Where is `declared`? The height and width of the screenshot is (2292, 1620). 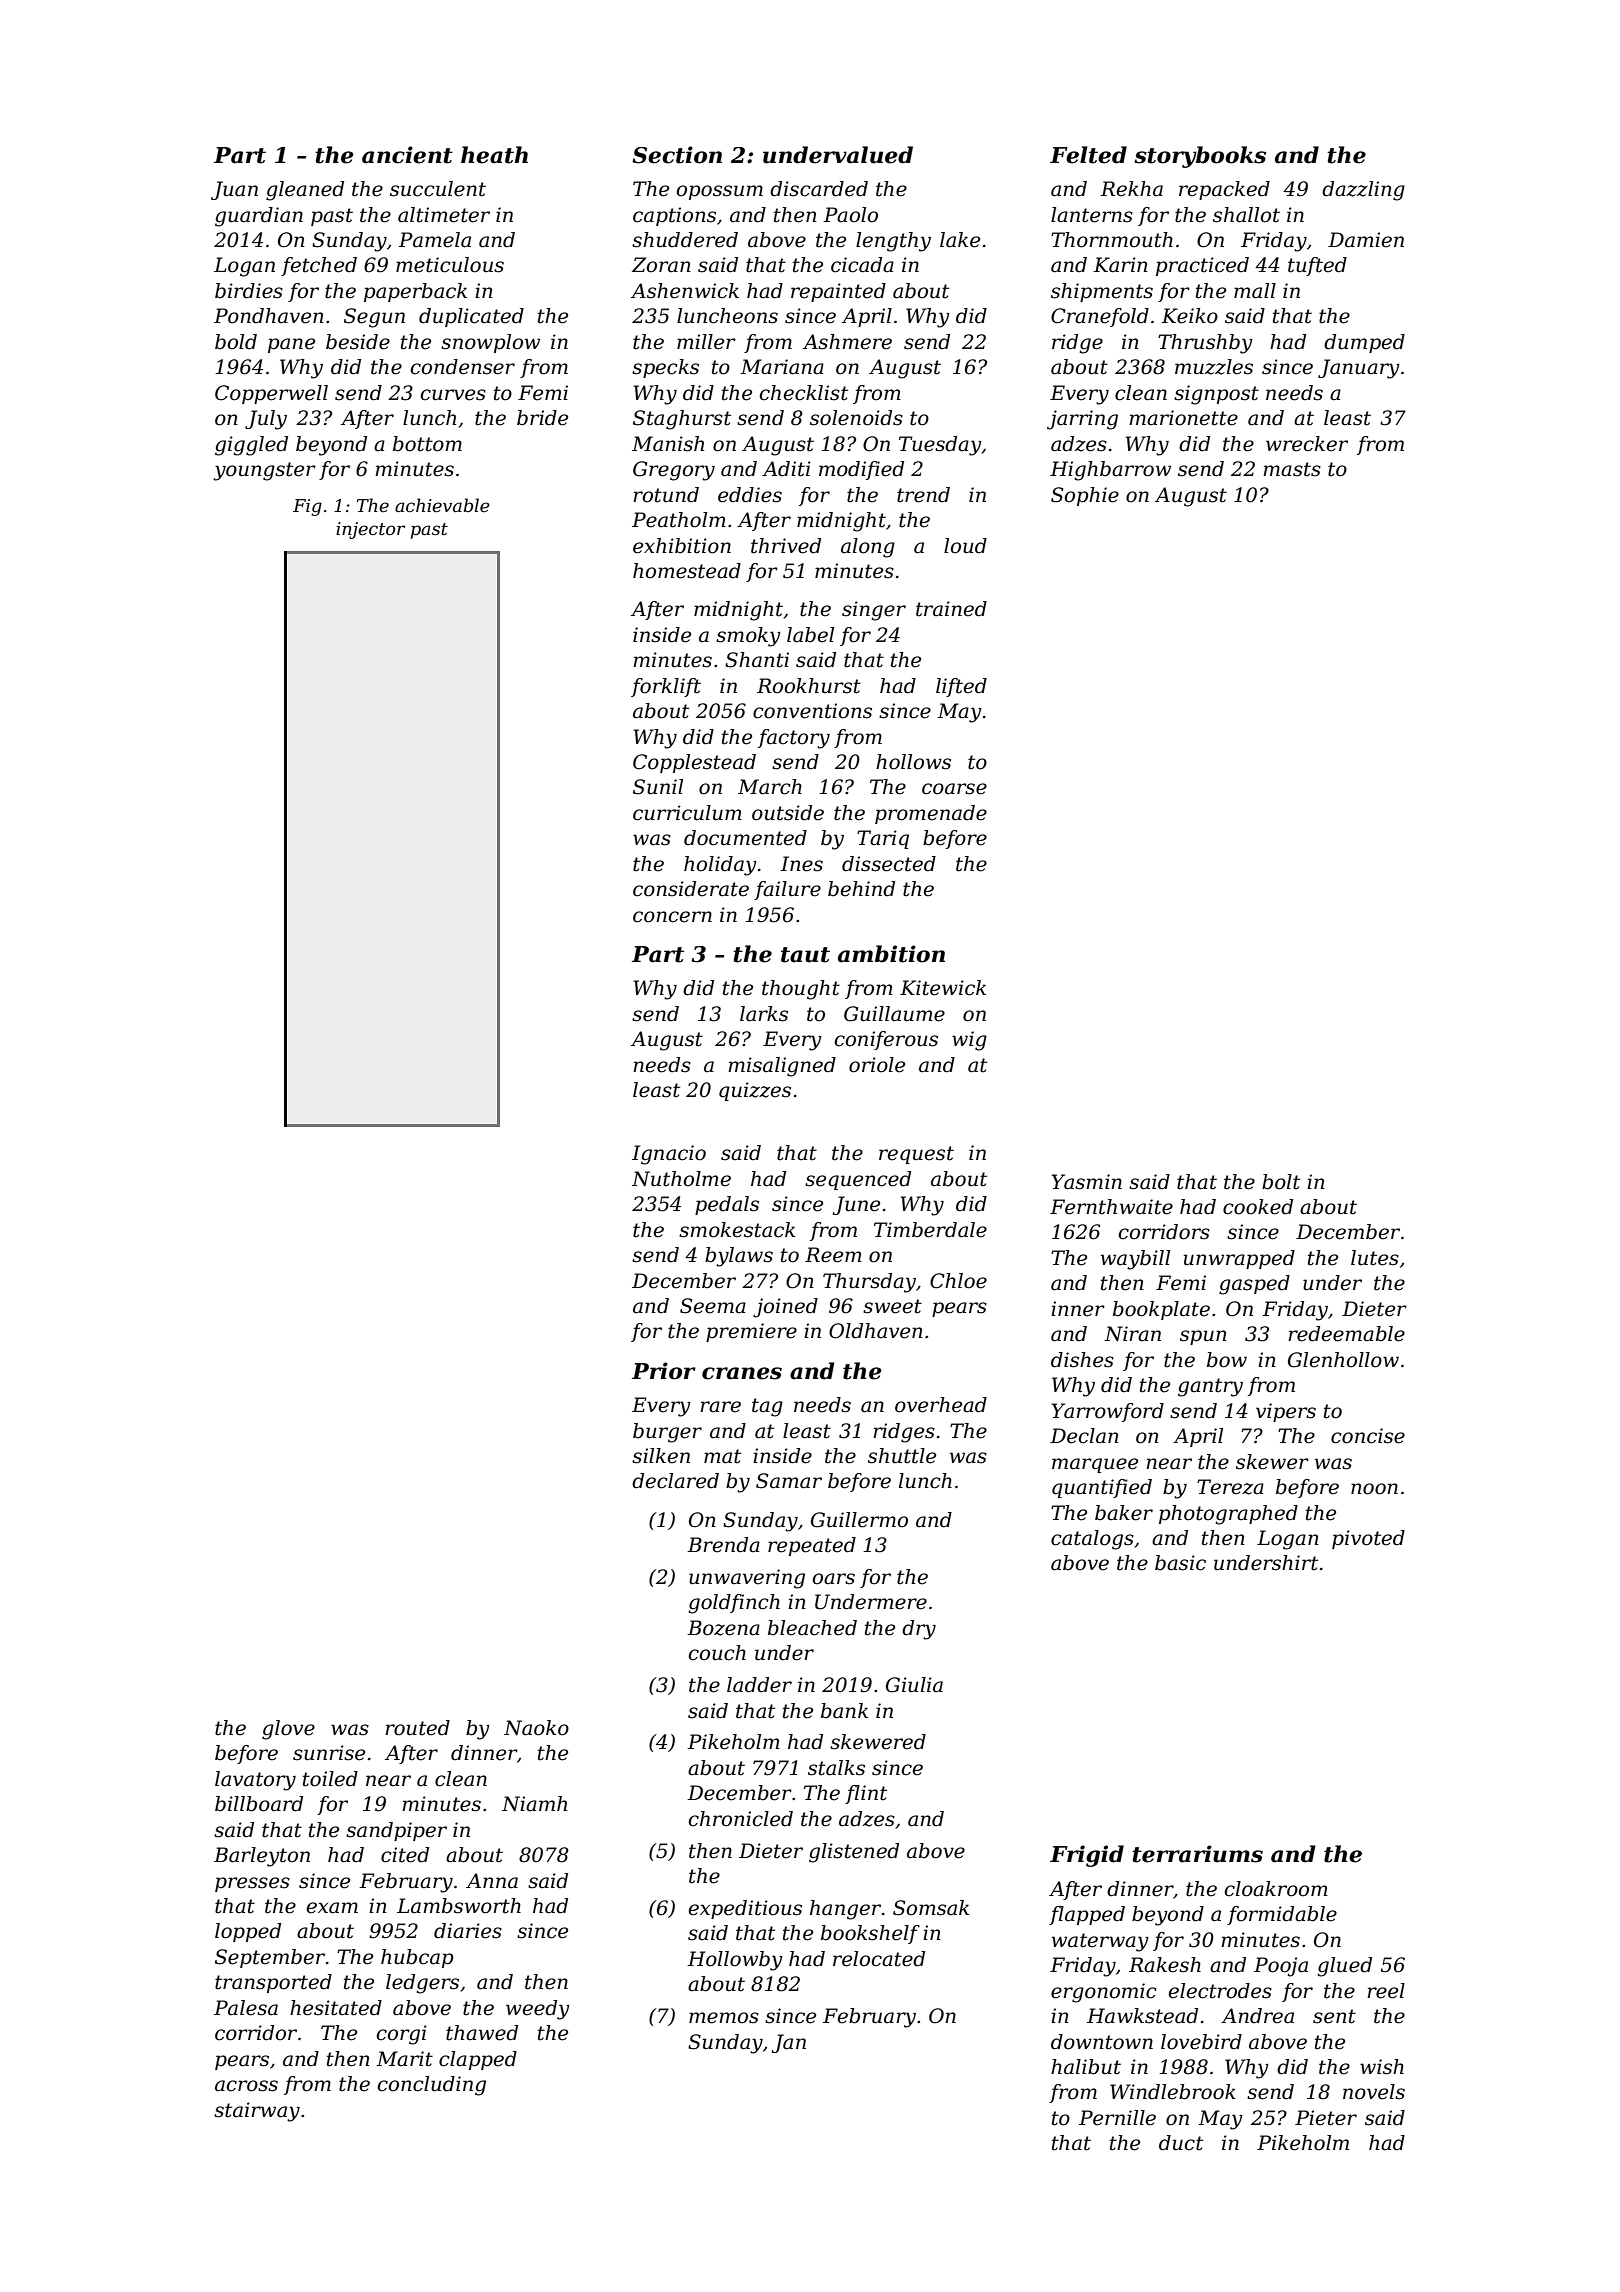
declared is located at coordinates (675, 1481).
